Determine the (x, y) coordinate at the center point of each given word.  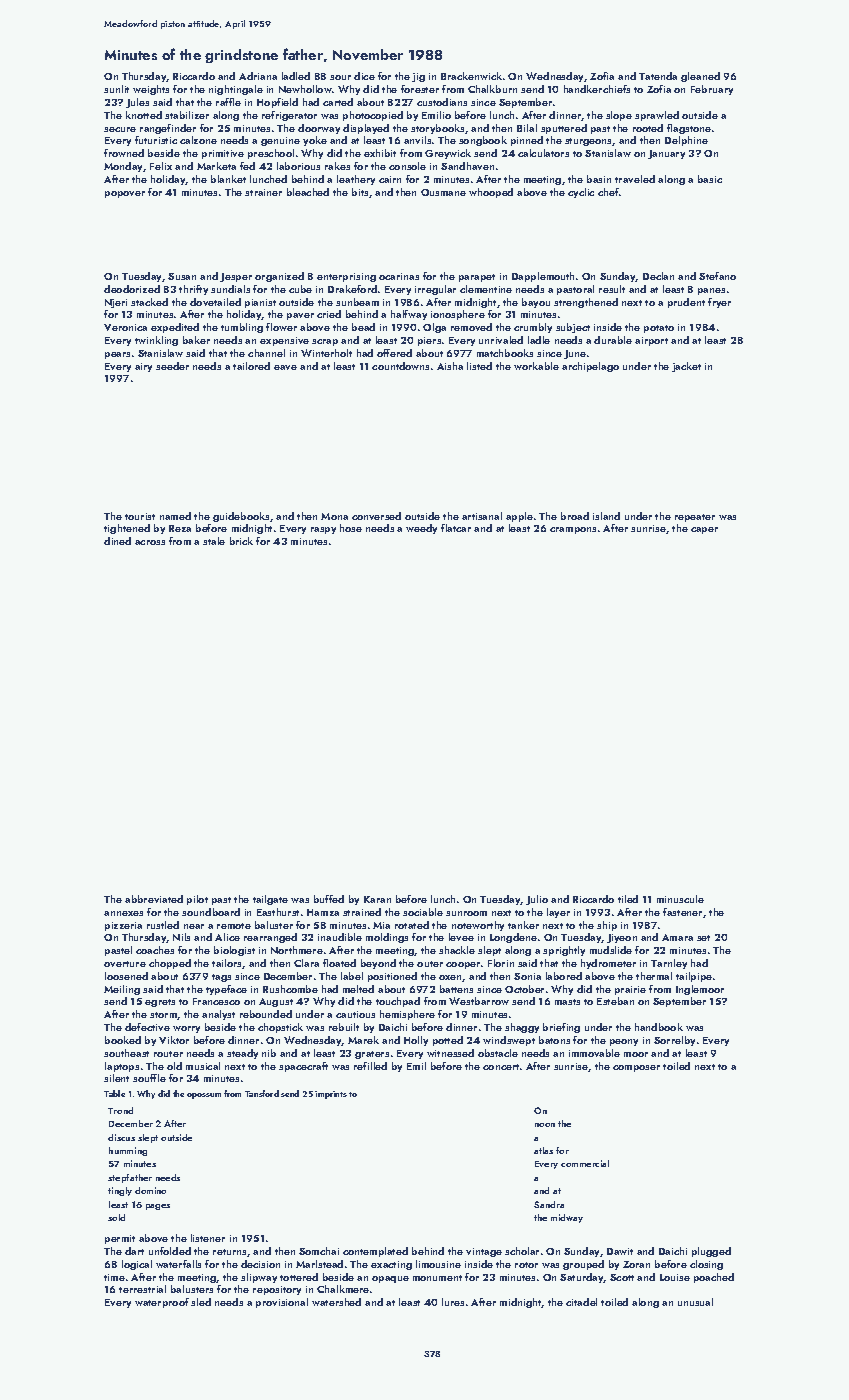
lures (453, 1302)
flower (281, 327)
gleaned (700, 77)
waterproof (162, 1303)
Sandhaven (467, 166)
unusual (695, 1302)
